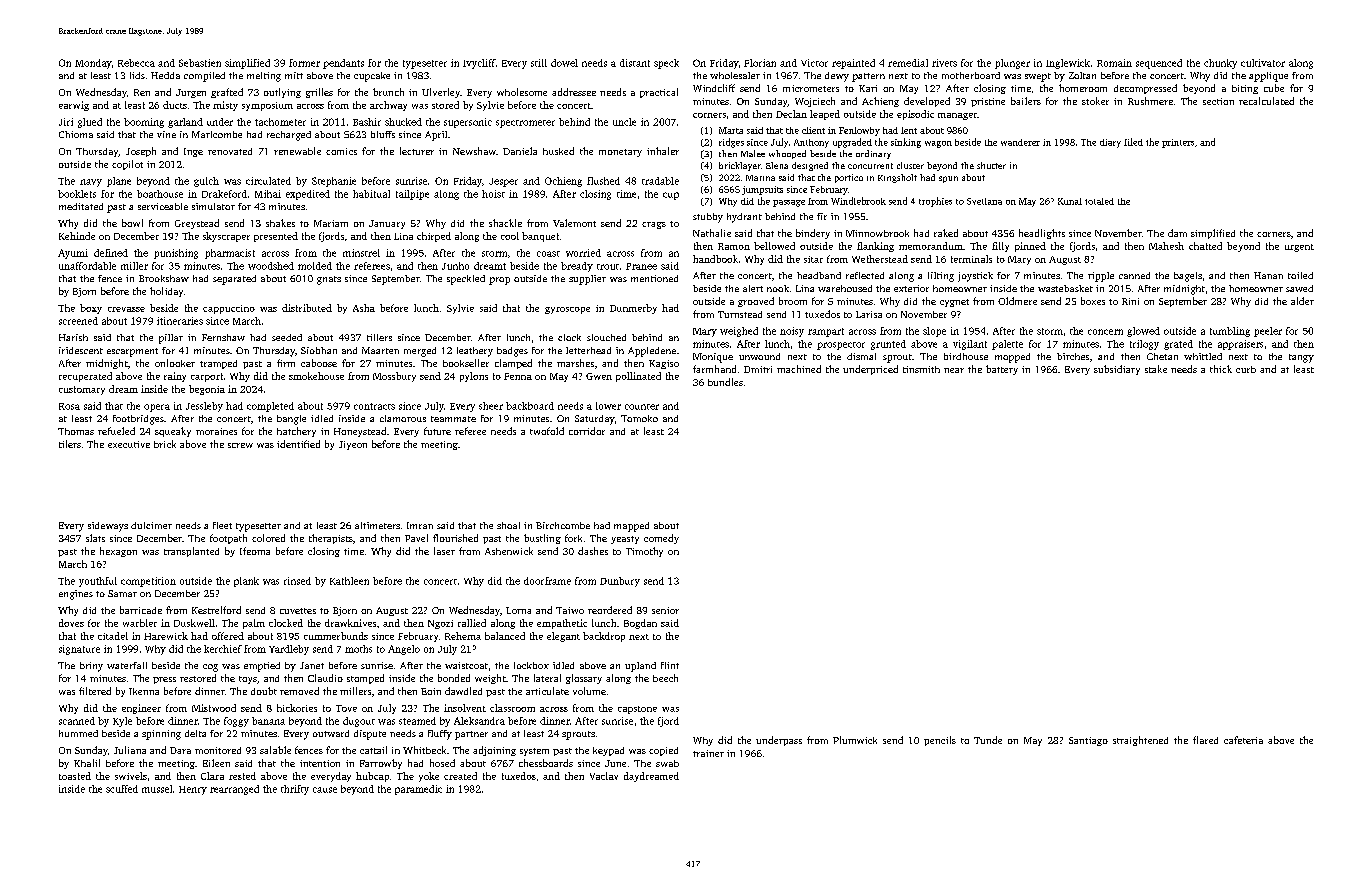 This page has height=887, width=1372. What do you see at coordinates (164, 278) in the page?
I see `Brookshaw` at bounding box center [164, 278].
